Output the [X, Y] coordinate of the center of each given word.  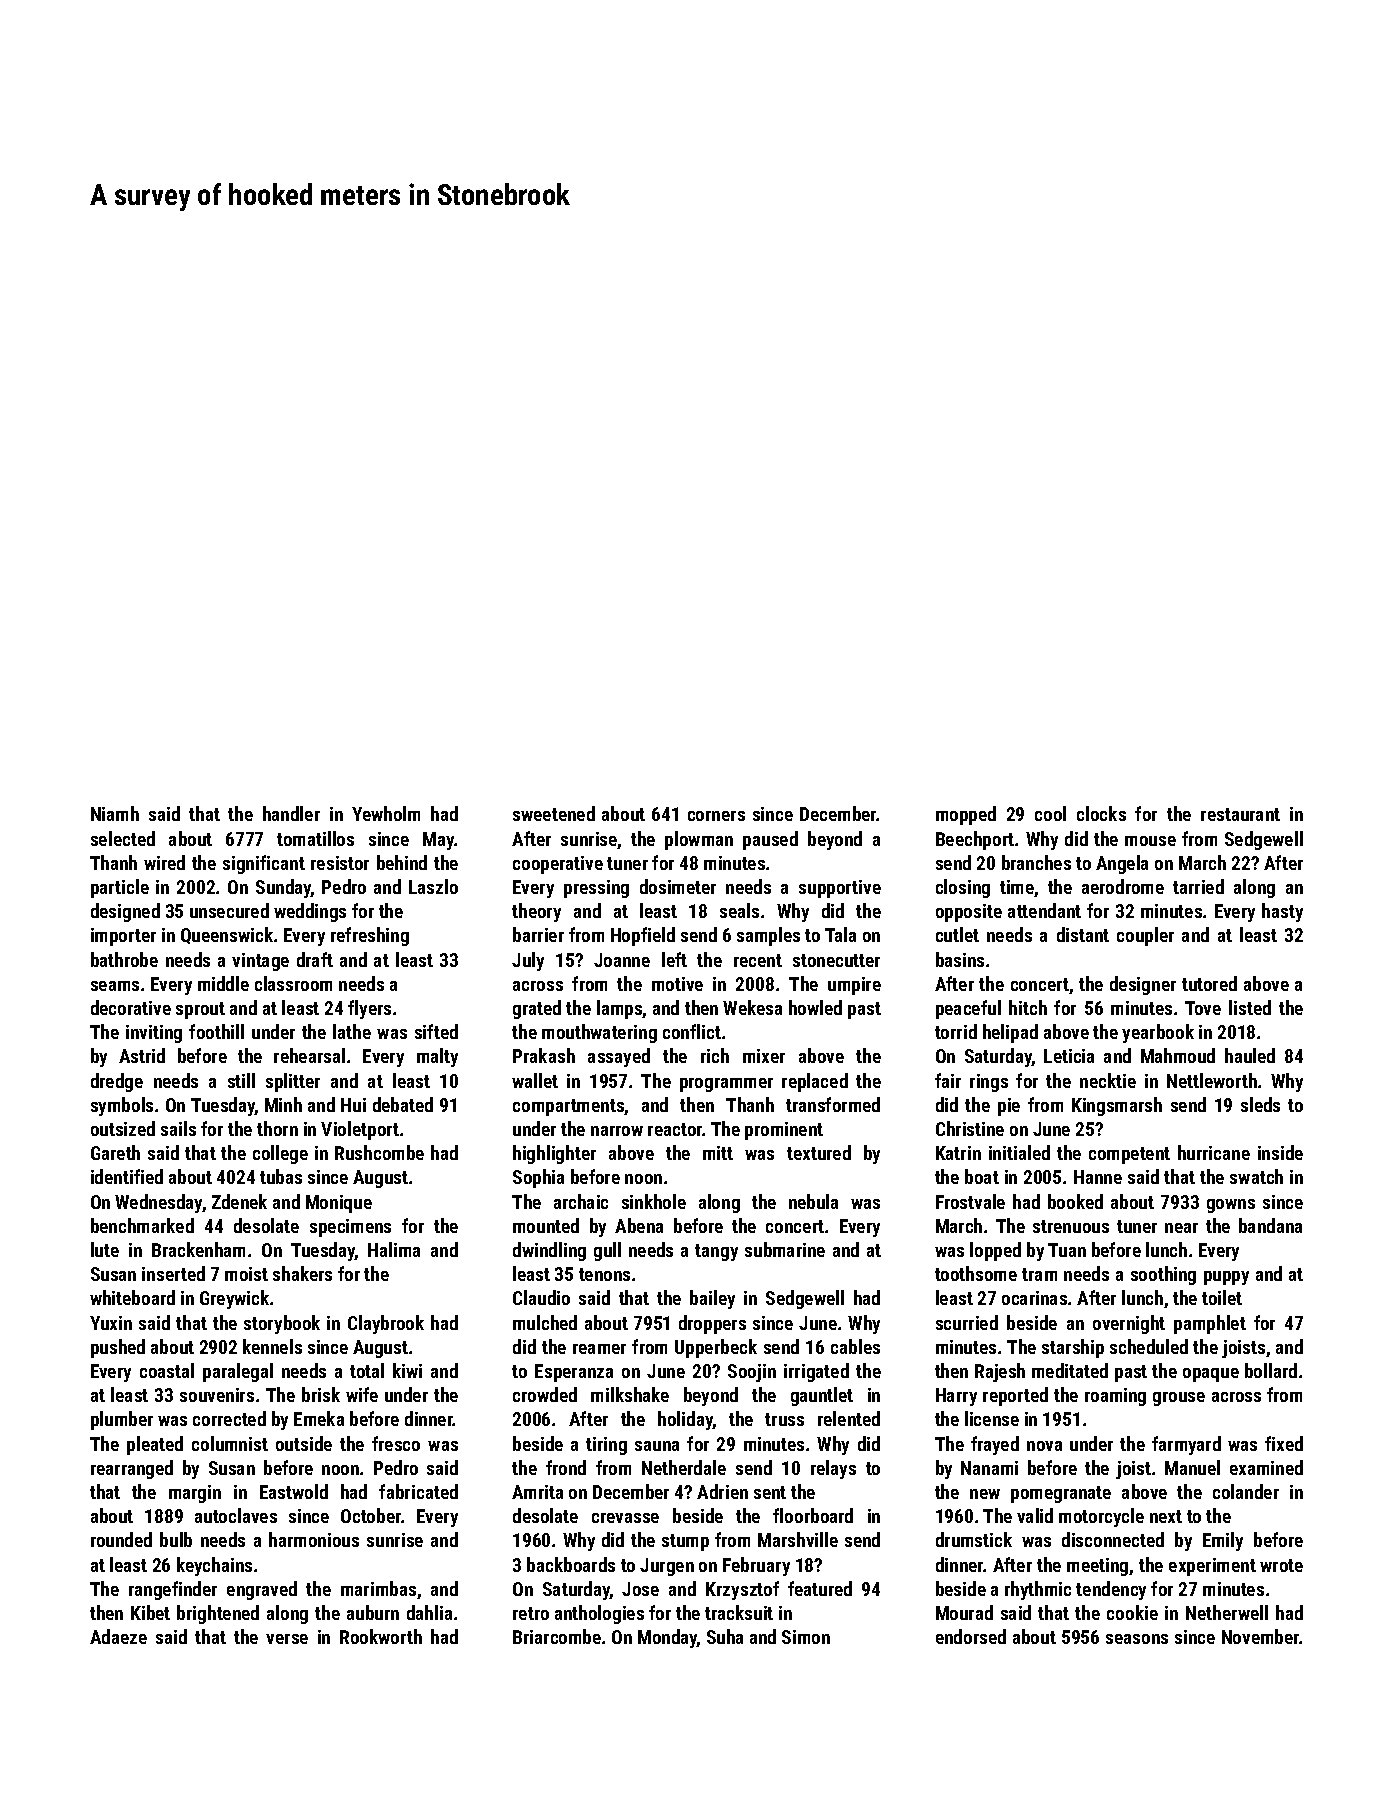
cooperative [558, 865]
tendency [1111, 1590]
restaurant [1240, 814]
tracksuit [739, 1612]
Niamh [115, 813]
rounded [121, 1539]
